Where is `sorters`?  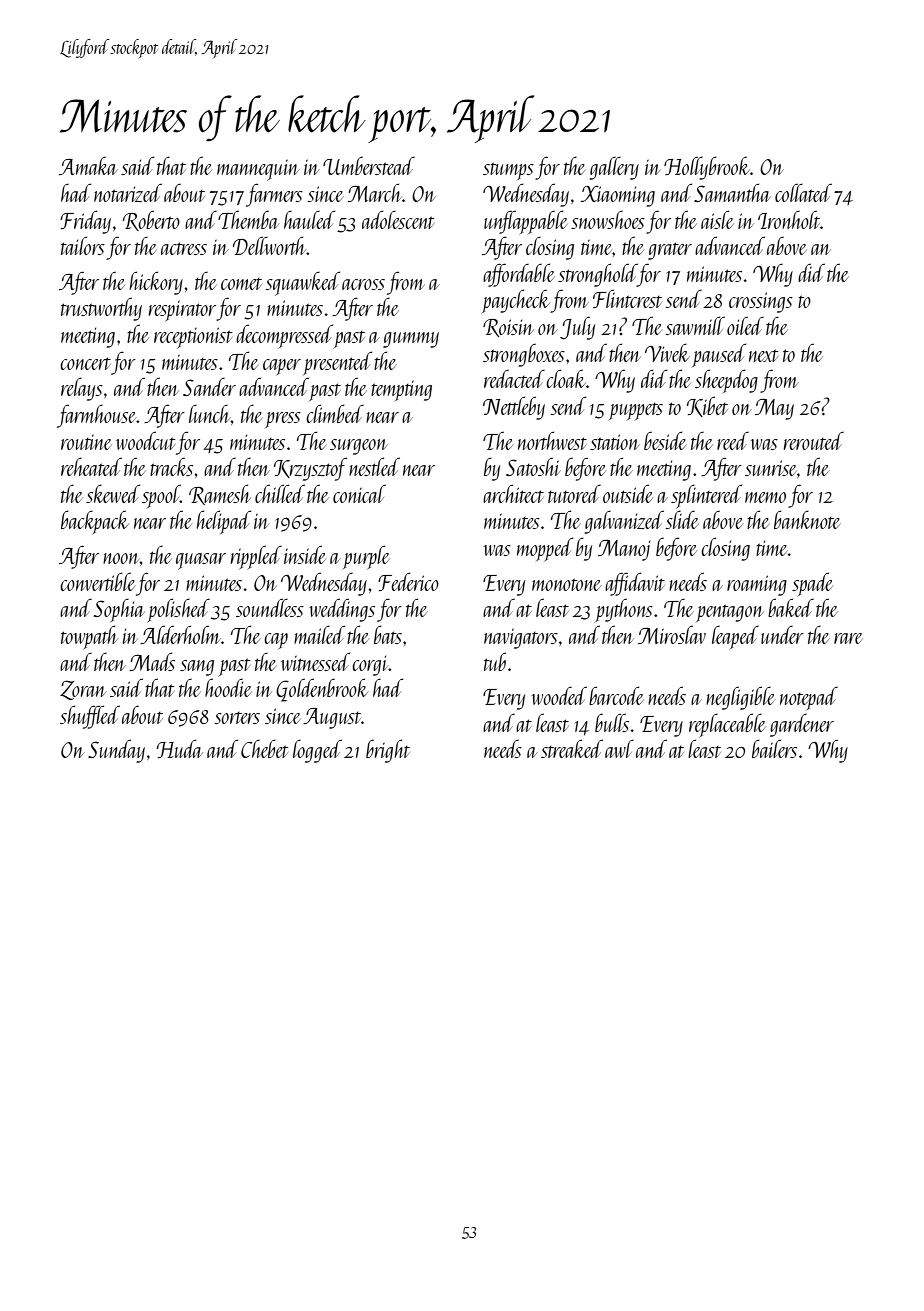
sorters is located at coordinates (237, 718).
